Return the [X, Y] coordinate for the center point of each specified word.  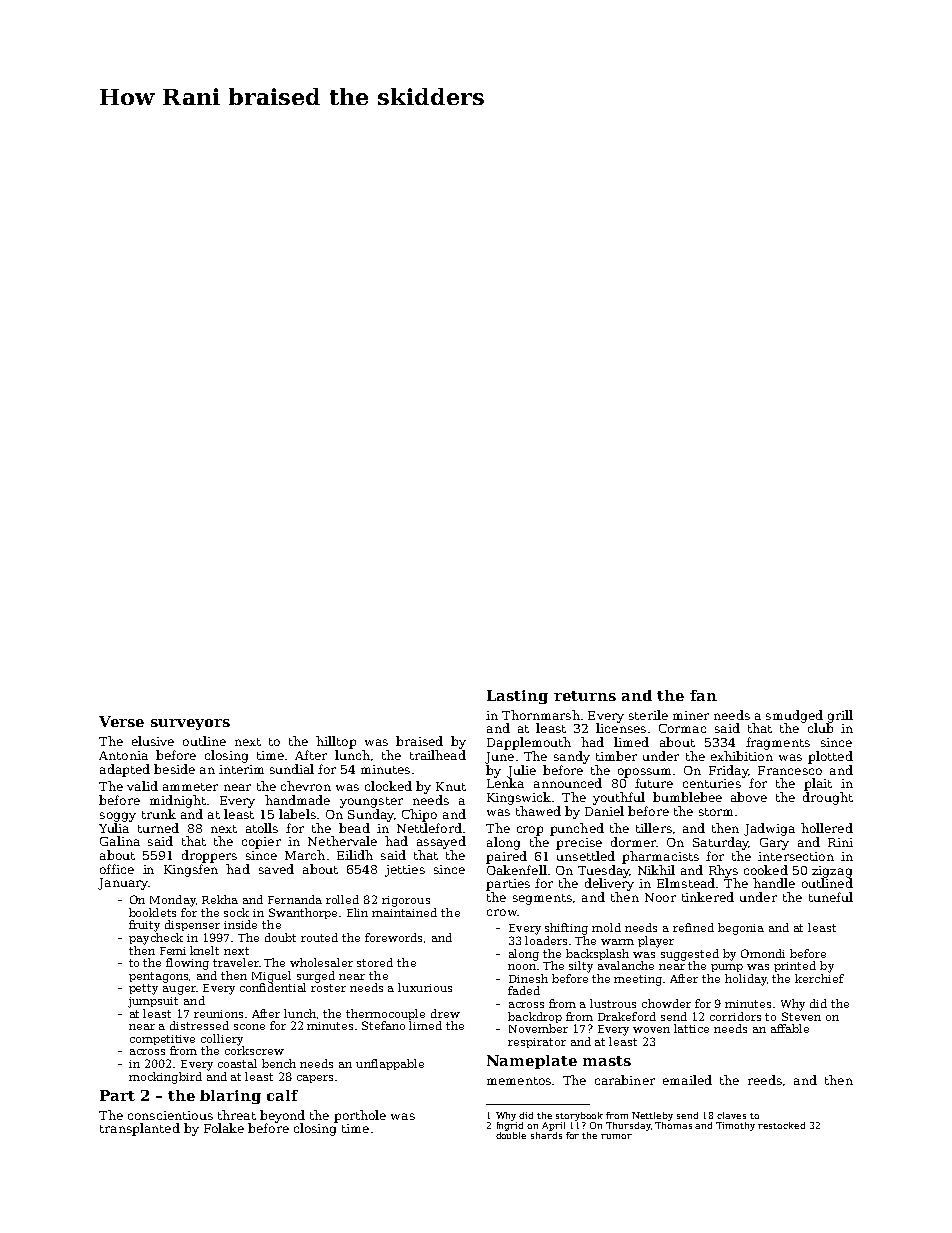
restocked [781, 1125]
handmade [297, 800]
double [511, 1135]
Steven [801, 1016]
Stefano [383, 1025]
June [499, 758]
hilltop [336, 742]
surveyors [190, 724]
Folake [224, 1128]
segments [542, 899]
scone [249, 1027]
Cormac [682, 728]
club [820, 728]
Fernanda [295, 899]
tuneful [831, 897]
